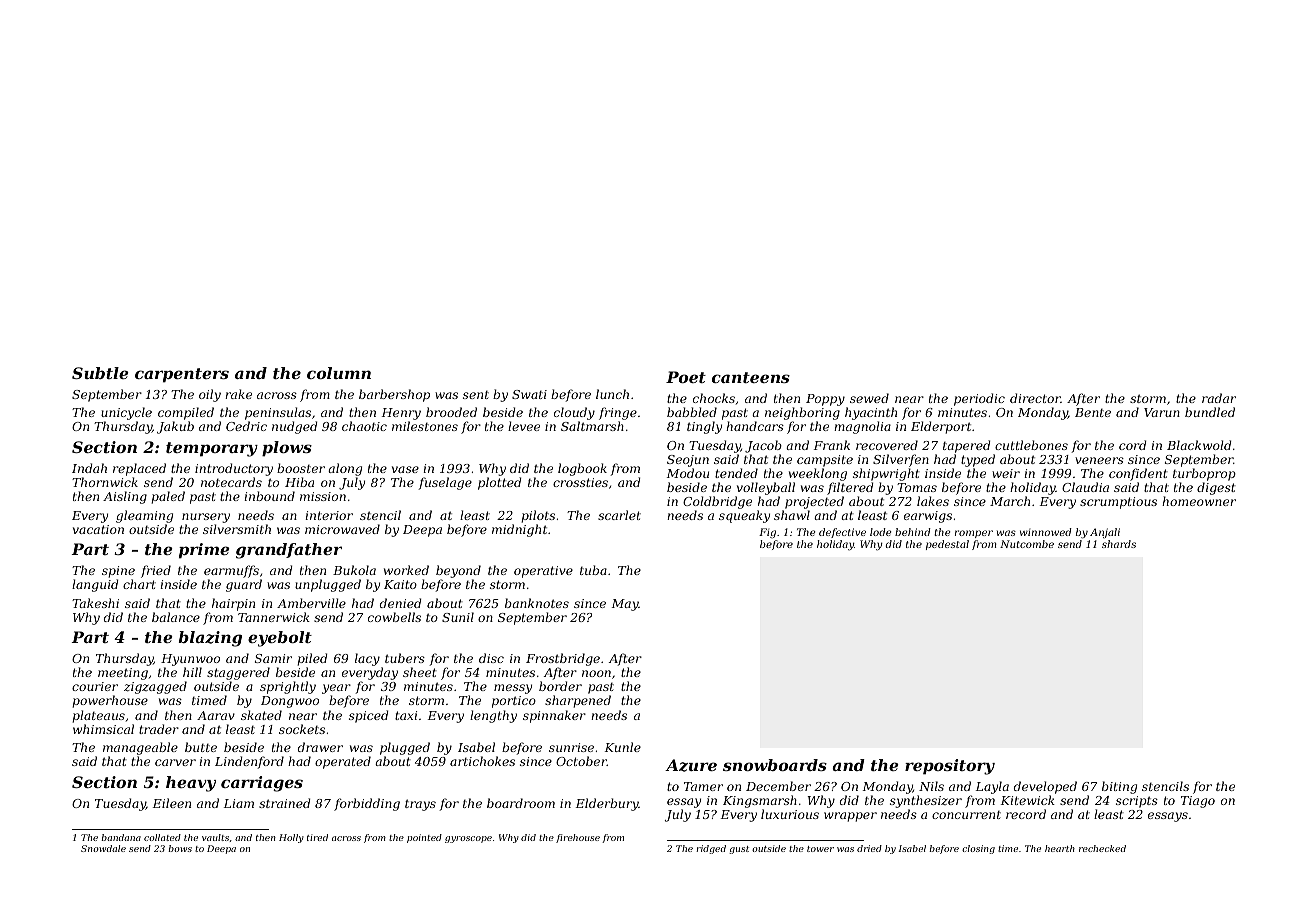  What do you see at coordinates (1199, 445) in the image?
I see `Blackwold` at bounding box center [1199, 445].
